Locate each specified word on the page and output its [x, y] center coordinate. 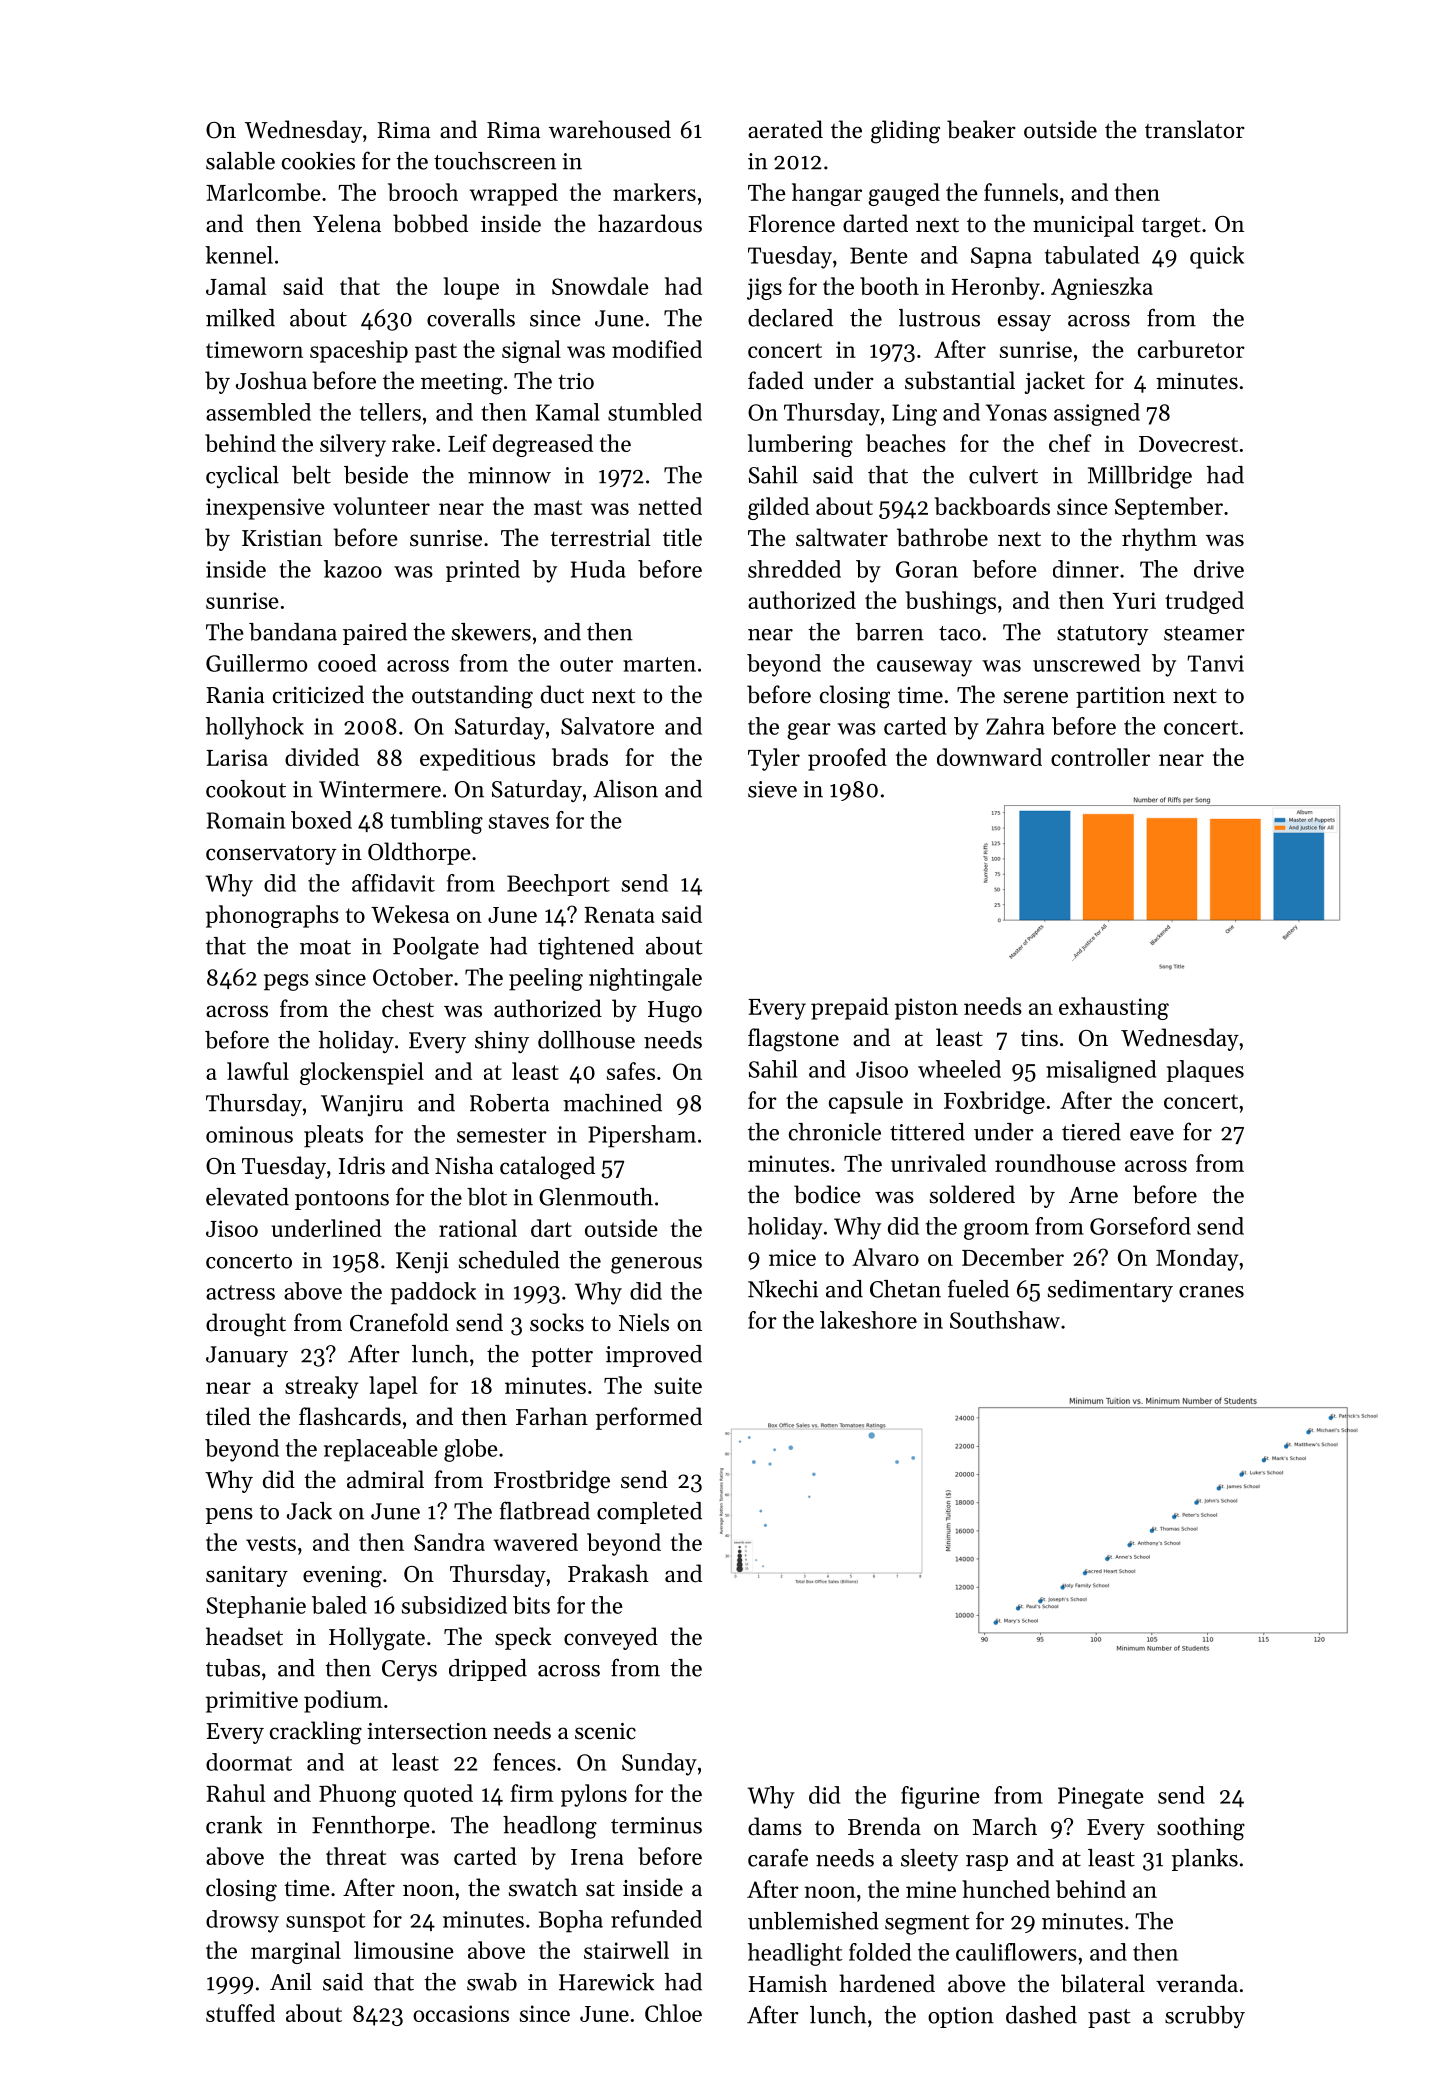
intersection [427, 1731]
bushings [950, 602]
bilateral [1103, 1983]
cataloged [547, 1168]
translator [1195, 129]
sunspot [326, 1922]
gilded [778, 508]
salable [240, 161]
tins [1039, 1038]
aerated [785, 129]
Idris [362, 1165]
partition [1120, 697]
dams [775, 1826]
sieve [772, 789]
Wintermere [380, 789]
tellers [390, 412]
